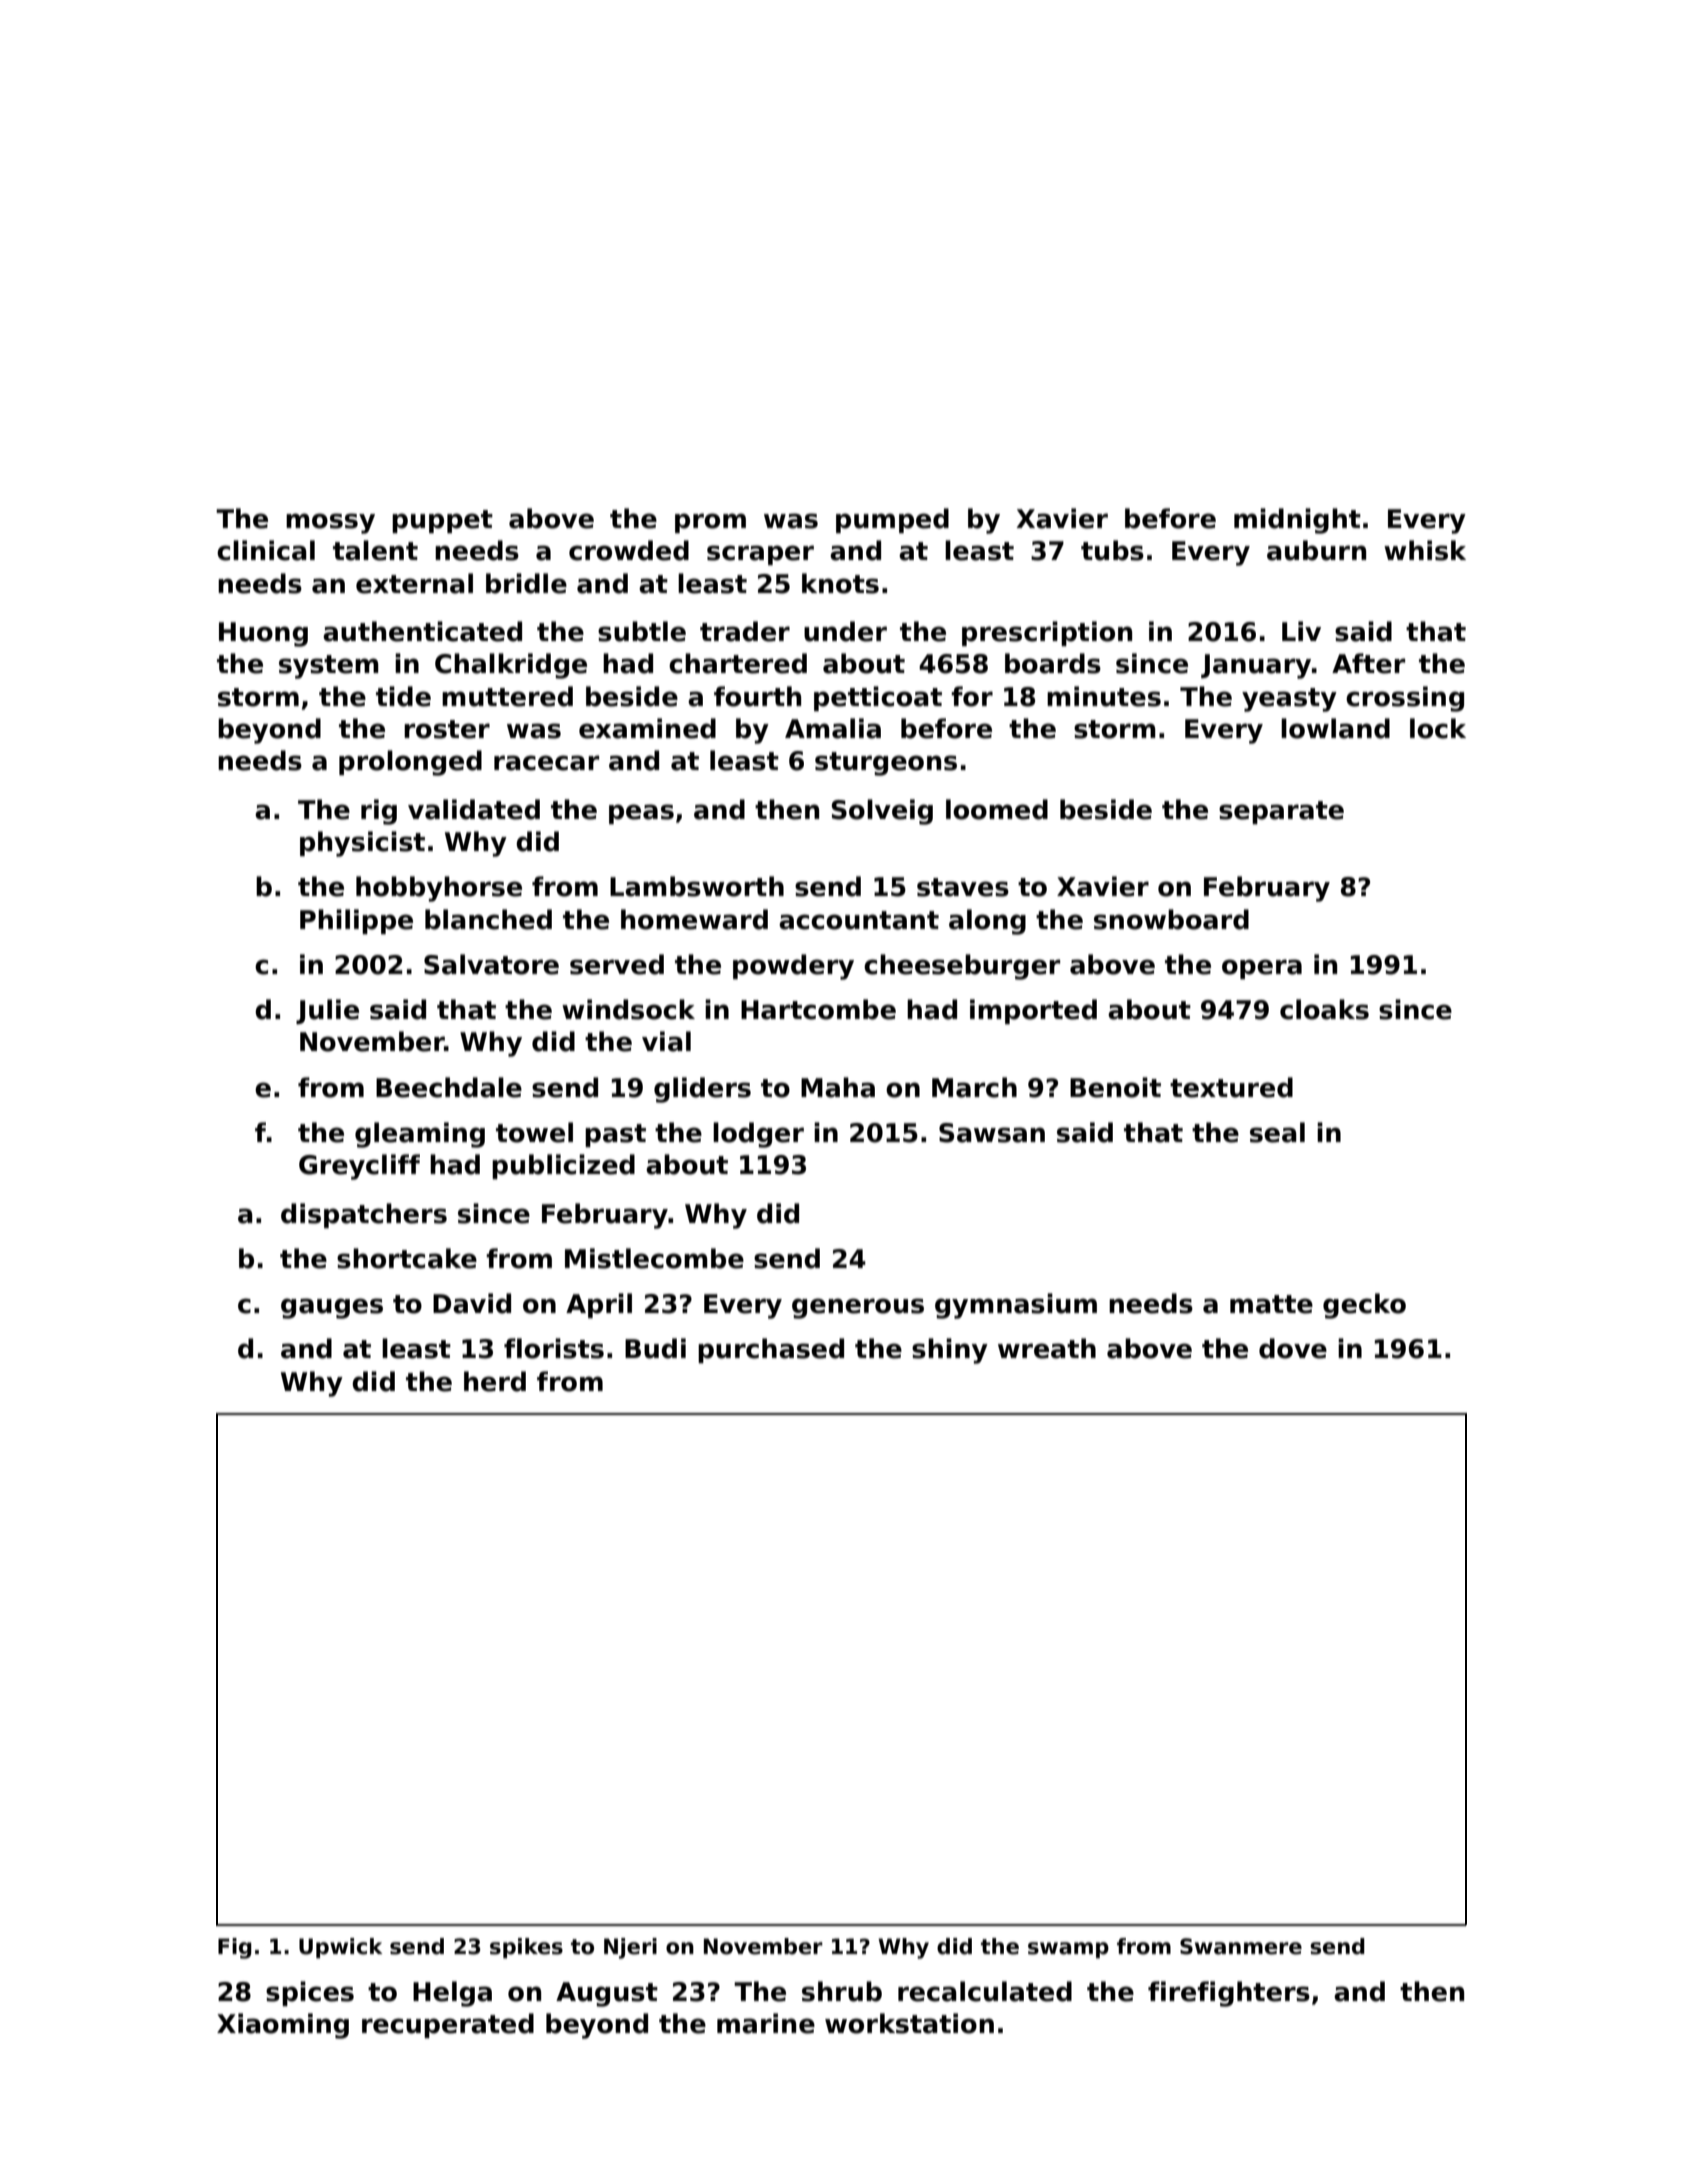 The image size is (1683, 2178). Describe the element at coordinates (1316, 550) in the image. I see `auburn` at that location.
